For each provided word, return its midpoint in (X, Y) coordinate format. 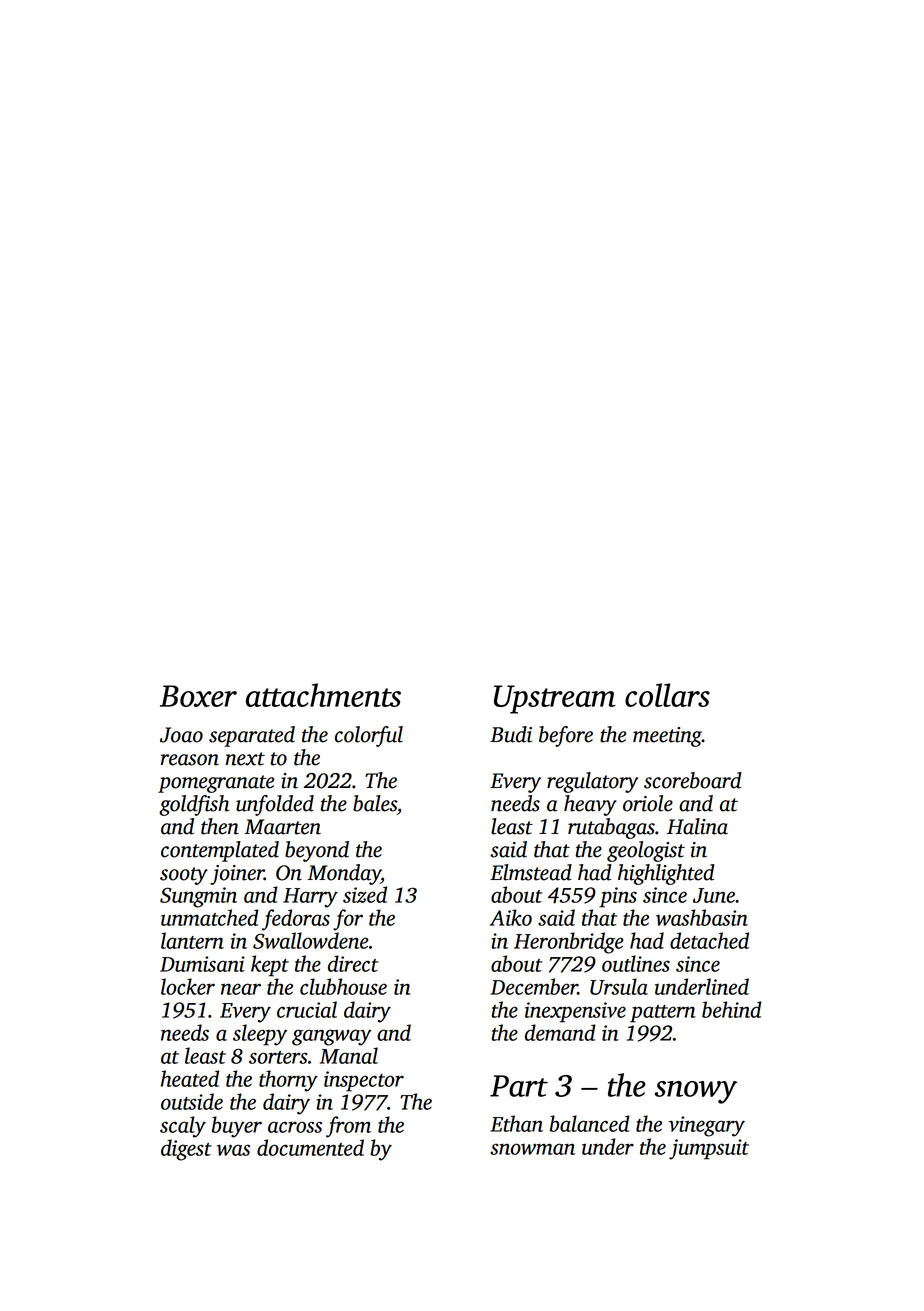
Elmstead (531, 872)
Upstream (555, 699)
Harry (310, 898)
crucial (307, 1009)
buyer (237, 1127)
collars (667, 695)
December (534, 986)
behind (732, 1009)
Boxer (198, 696)
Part (519, 1086)
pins (618, 897)
